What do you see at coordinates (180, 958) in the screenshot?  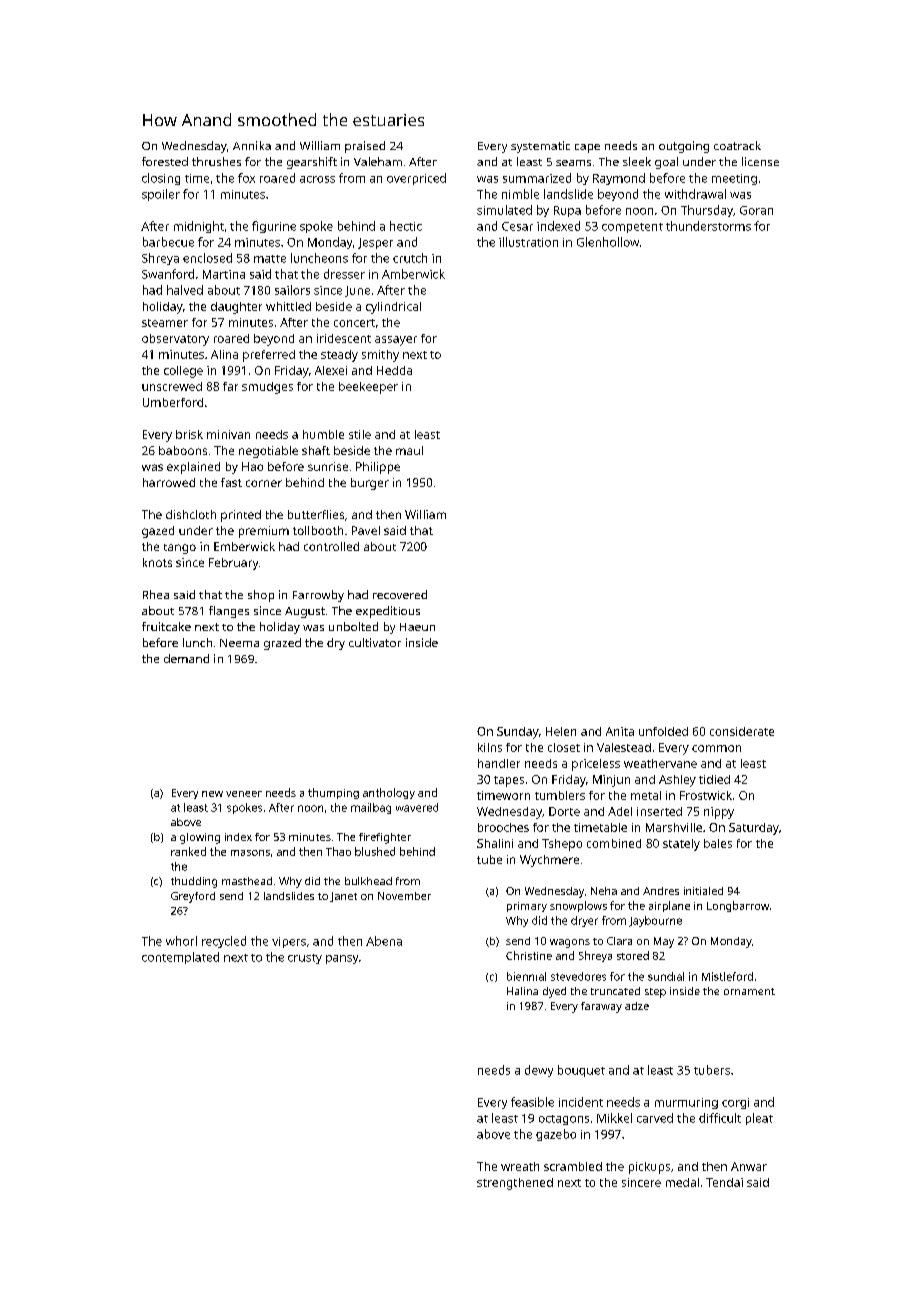 I see `contemplated` at bounding box center [180, 958].
